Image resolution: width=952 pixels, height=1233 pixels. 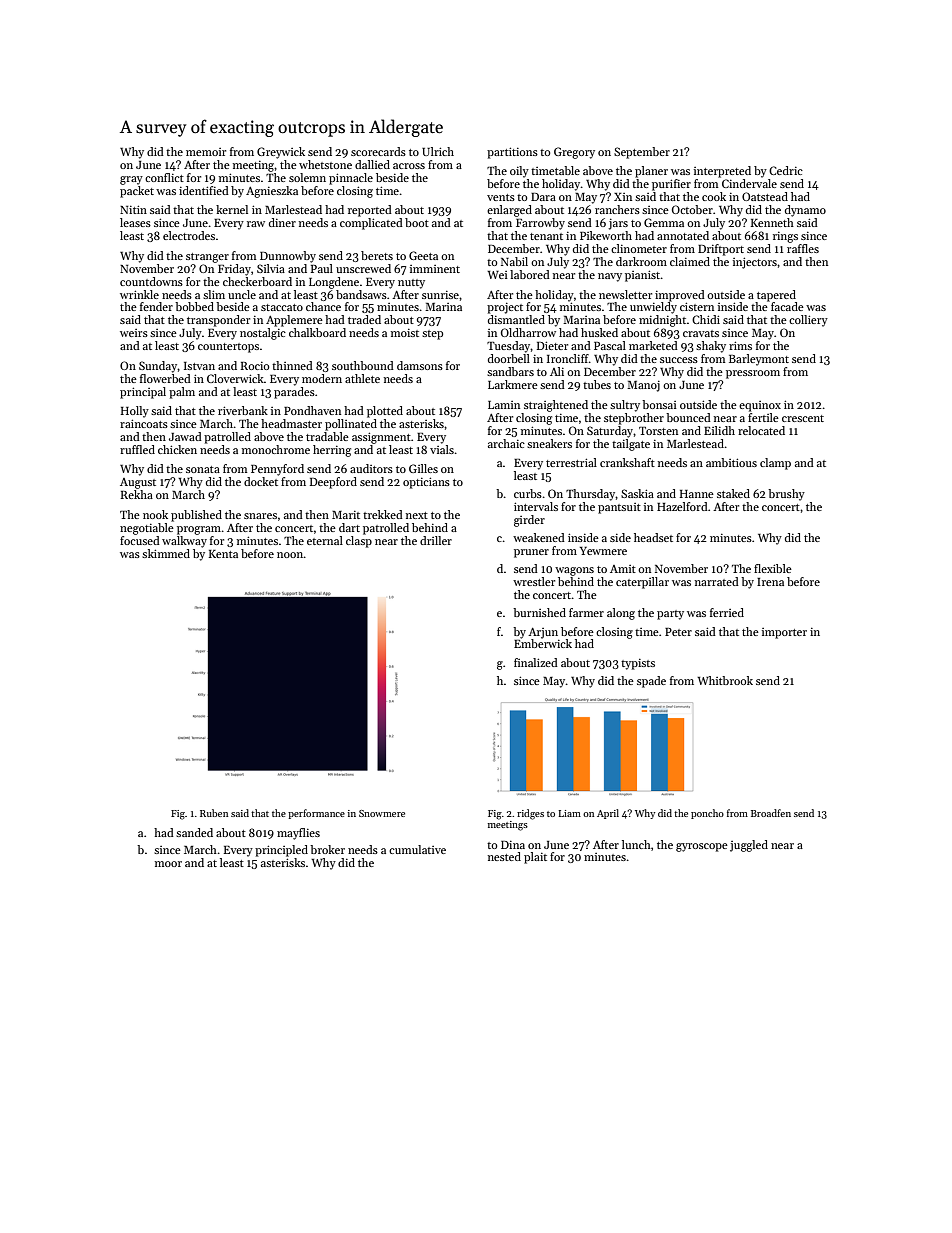 What do you see at coordinates (787, 306) in the document?
I see `facade` at bounding box center [787, 306].
